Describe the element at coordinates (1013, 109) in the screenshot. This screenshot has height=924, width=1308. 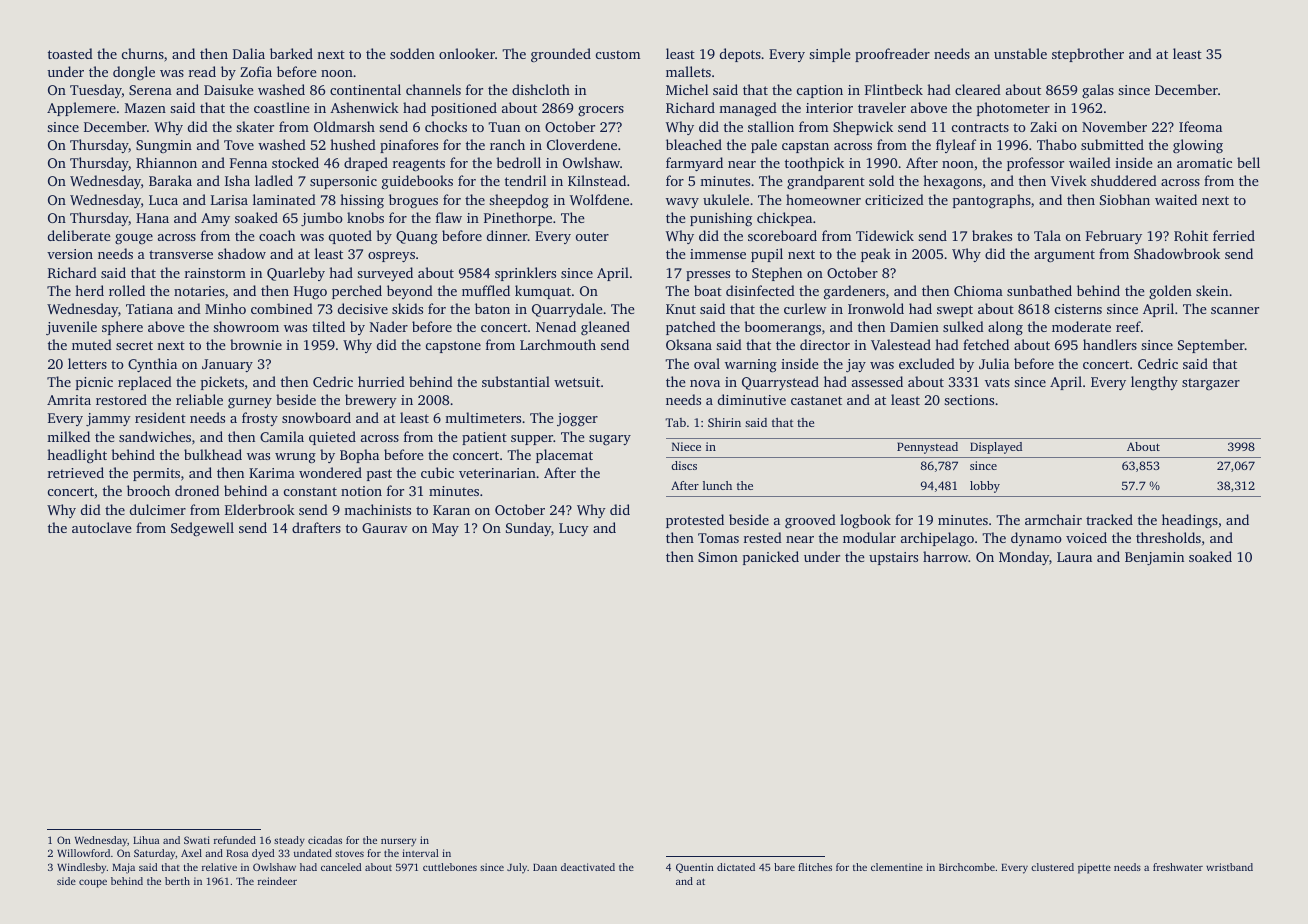
I see `photometer` at that location.
